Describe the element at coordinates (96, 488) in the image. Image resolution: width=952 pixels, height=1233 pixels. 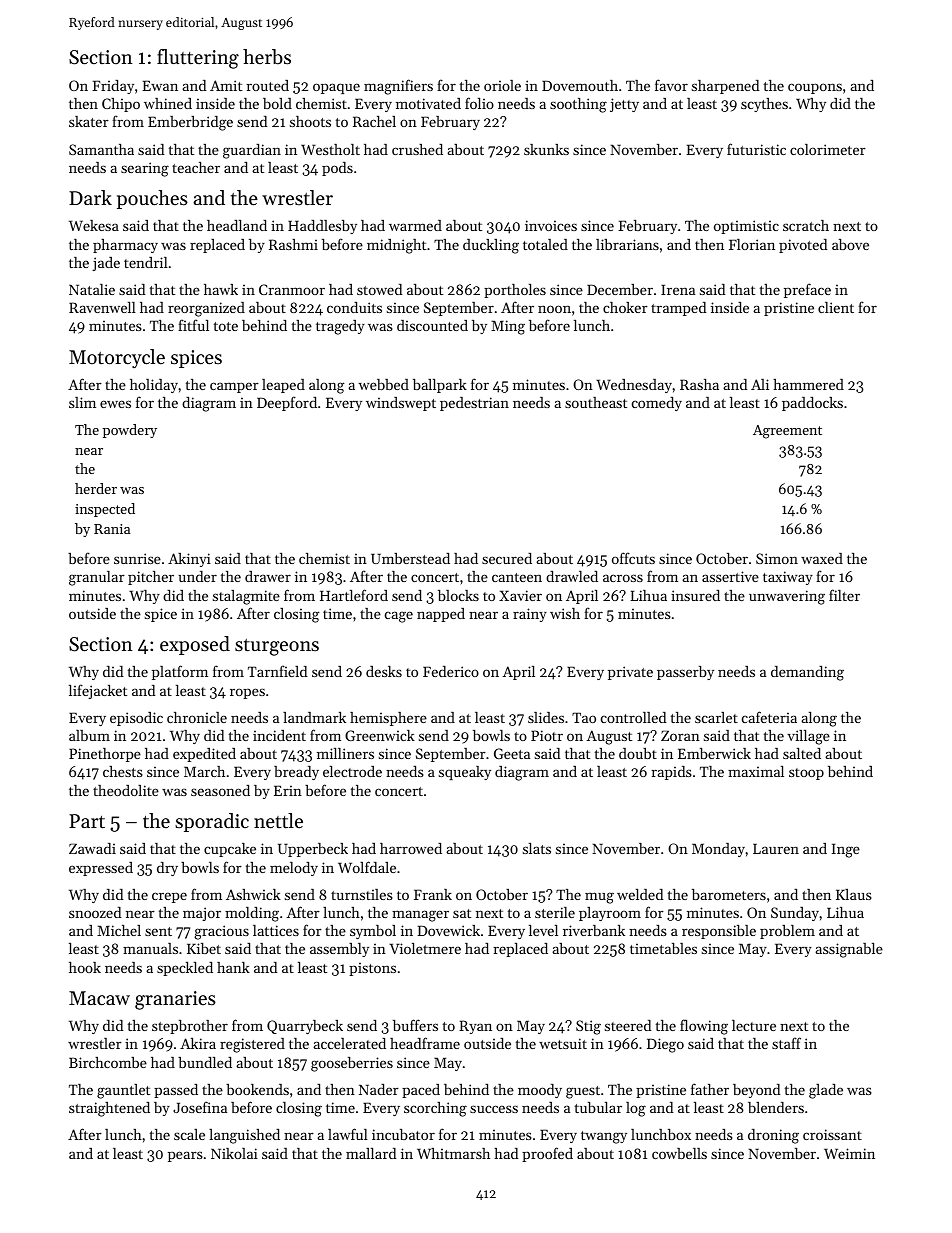
I see `herder` at that location.
